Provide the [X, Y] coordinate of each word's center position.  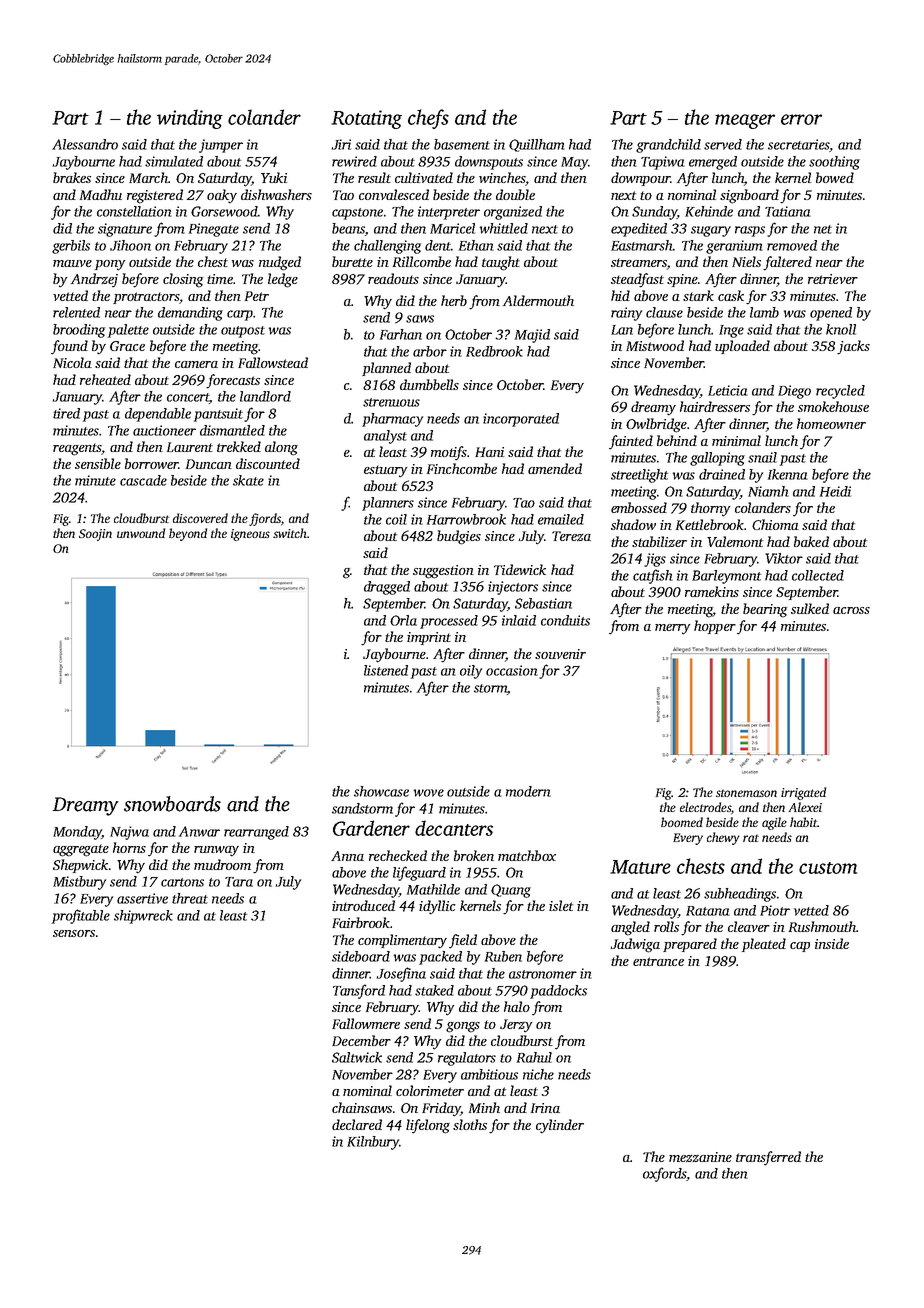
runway [216, 851]
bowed [835, 177]
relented [76, 312]
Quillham [537, 145]
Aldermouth [538, 300]
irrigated [803, 793]
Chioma [775, 524]
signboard [749, 196]
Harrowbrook [466, 519]
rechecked [398, 855]
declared [357, 1124]
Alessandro [85, 144]
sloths [470, 1124]
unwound [141, 533]
